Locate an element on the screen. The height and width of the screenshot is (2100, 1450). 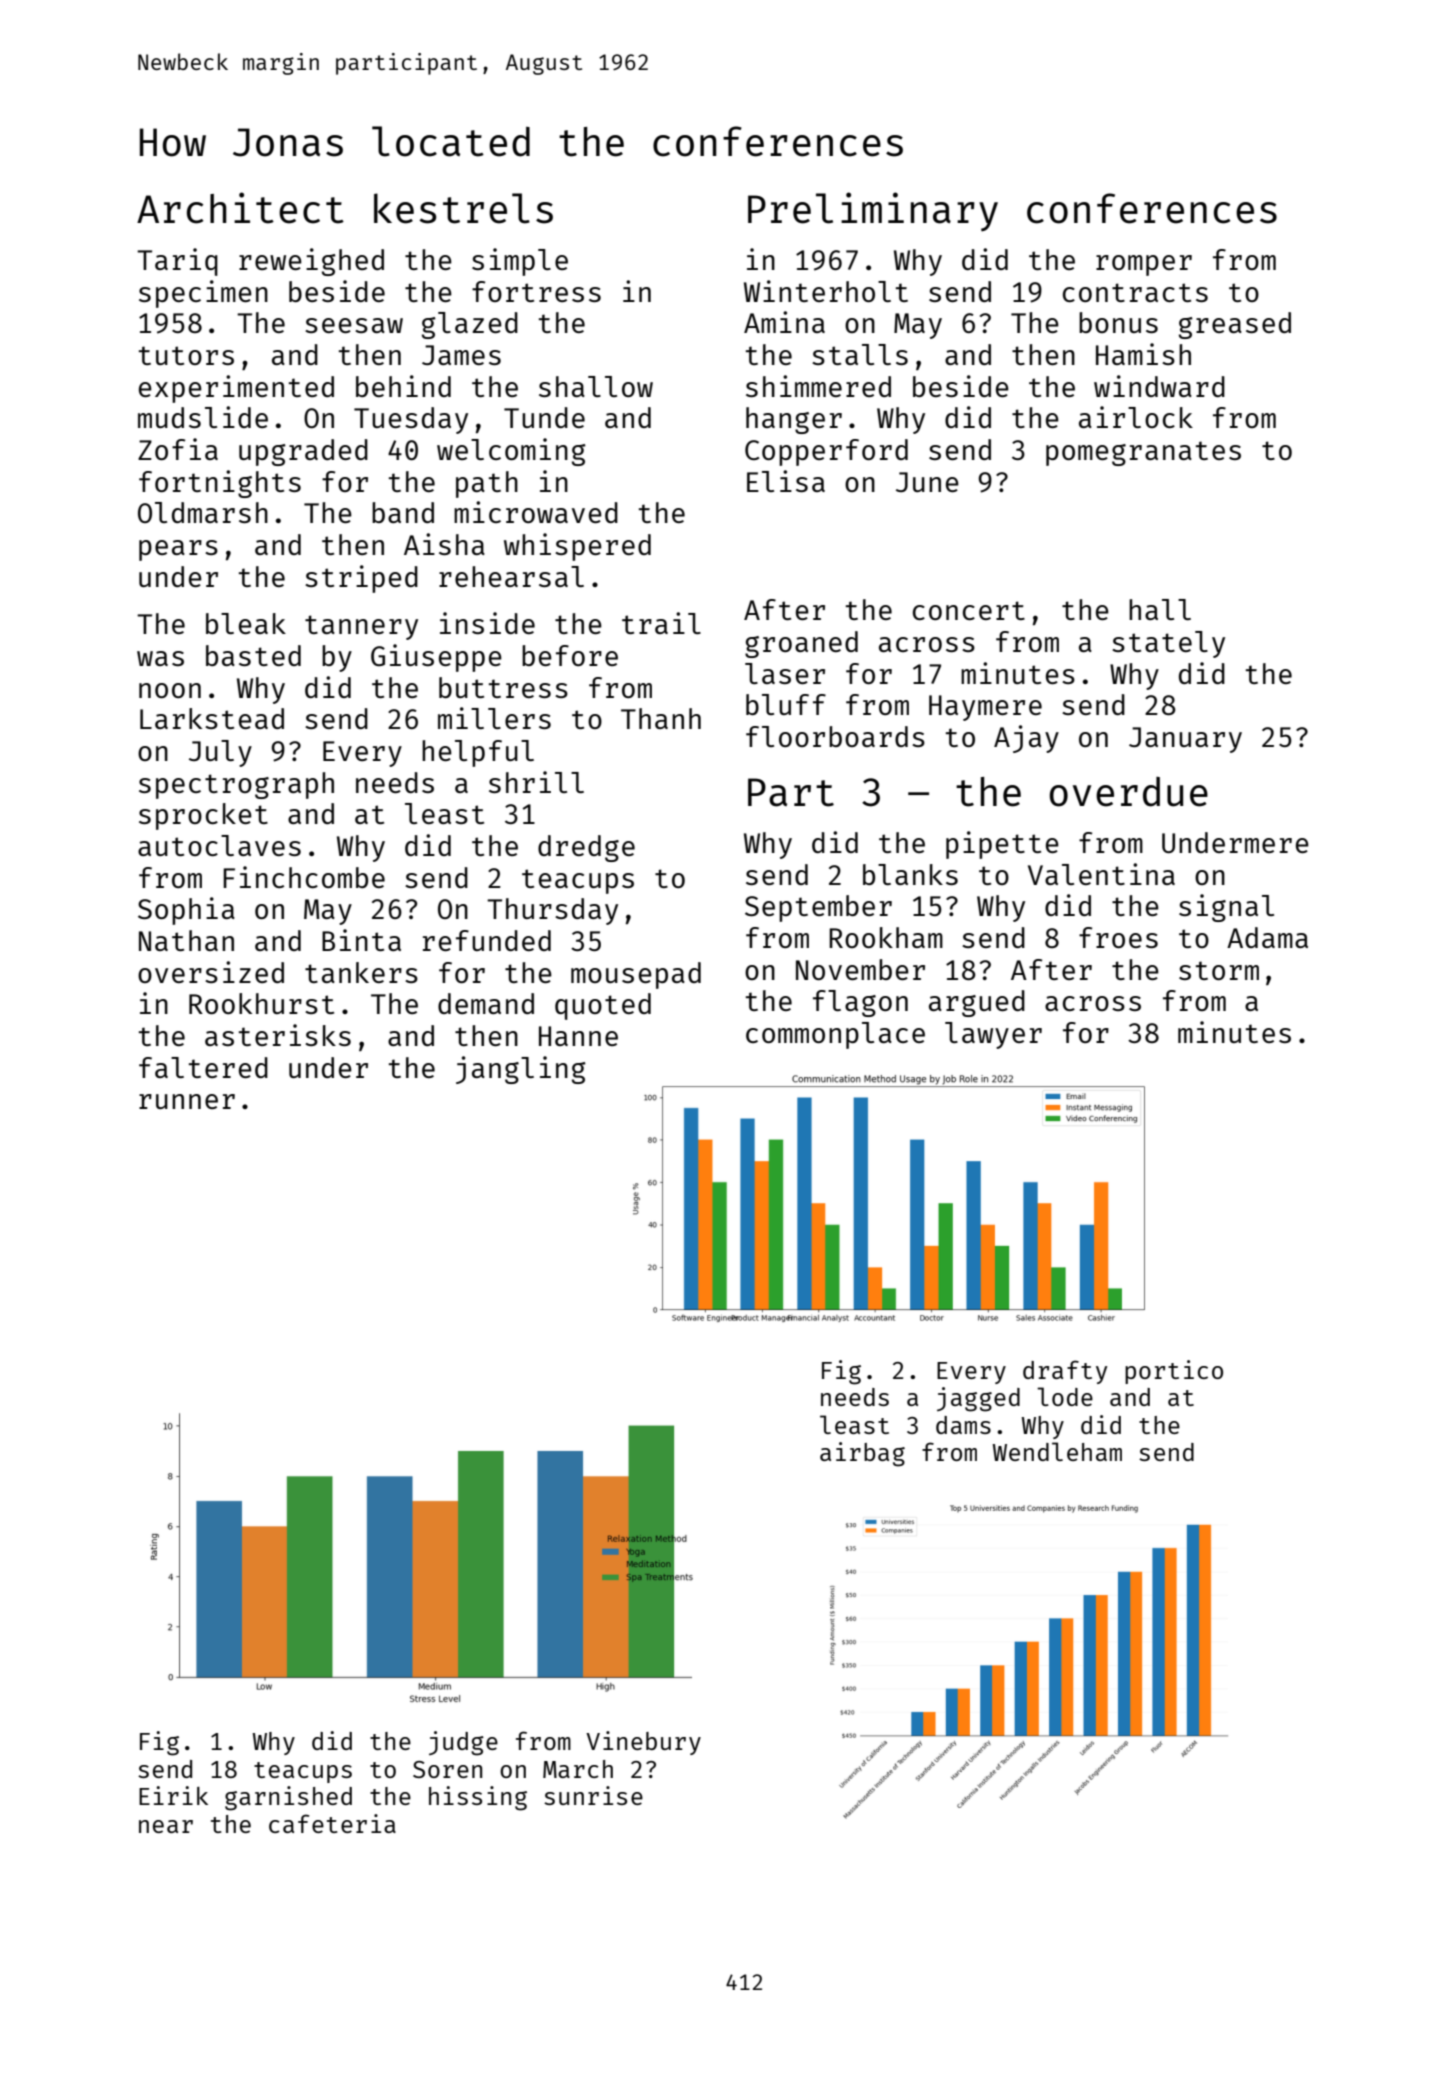
pears is located at coordinates (178, 550).
